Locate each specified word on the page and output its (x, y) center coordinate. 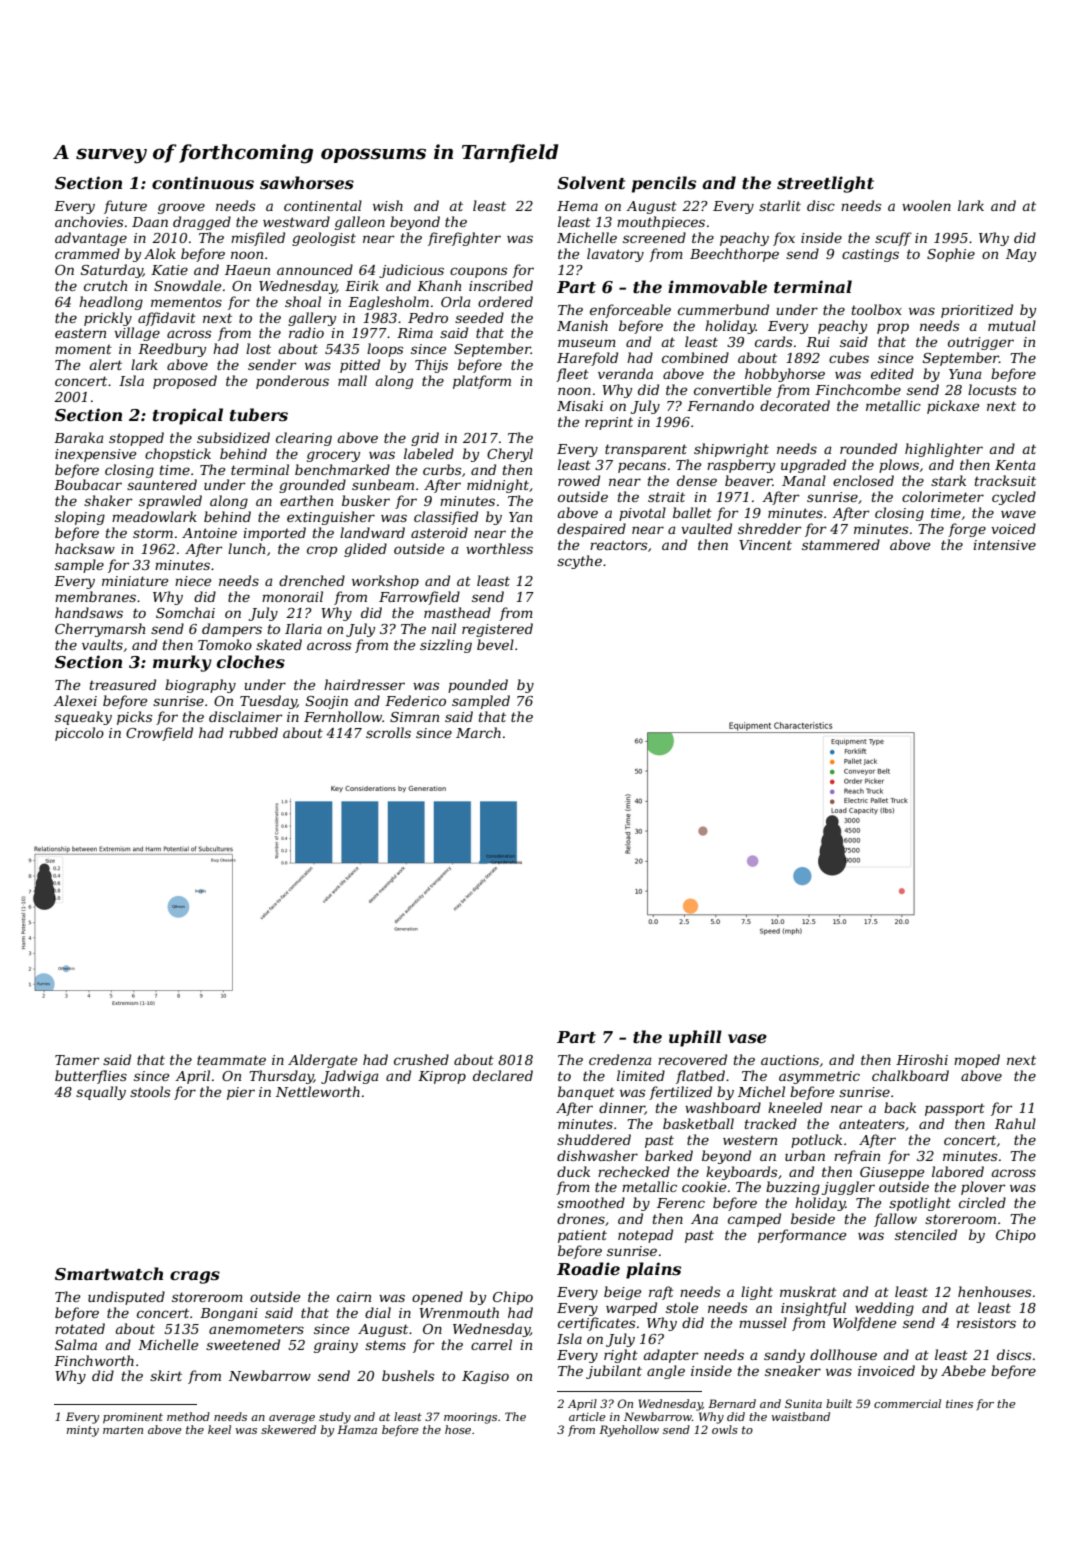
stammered (841, 544)
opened (437, 1298)
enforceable (630, 311)
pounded (478, 686)
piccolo (79, 734)
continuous (203, 182)
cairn (354, 1297)
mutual (1012, 325)
